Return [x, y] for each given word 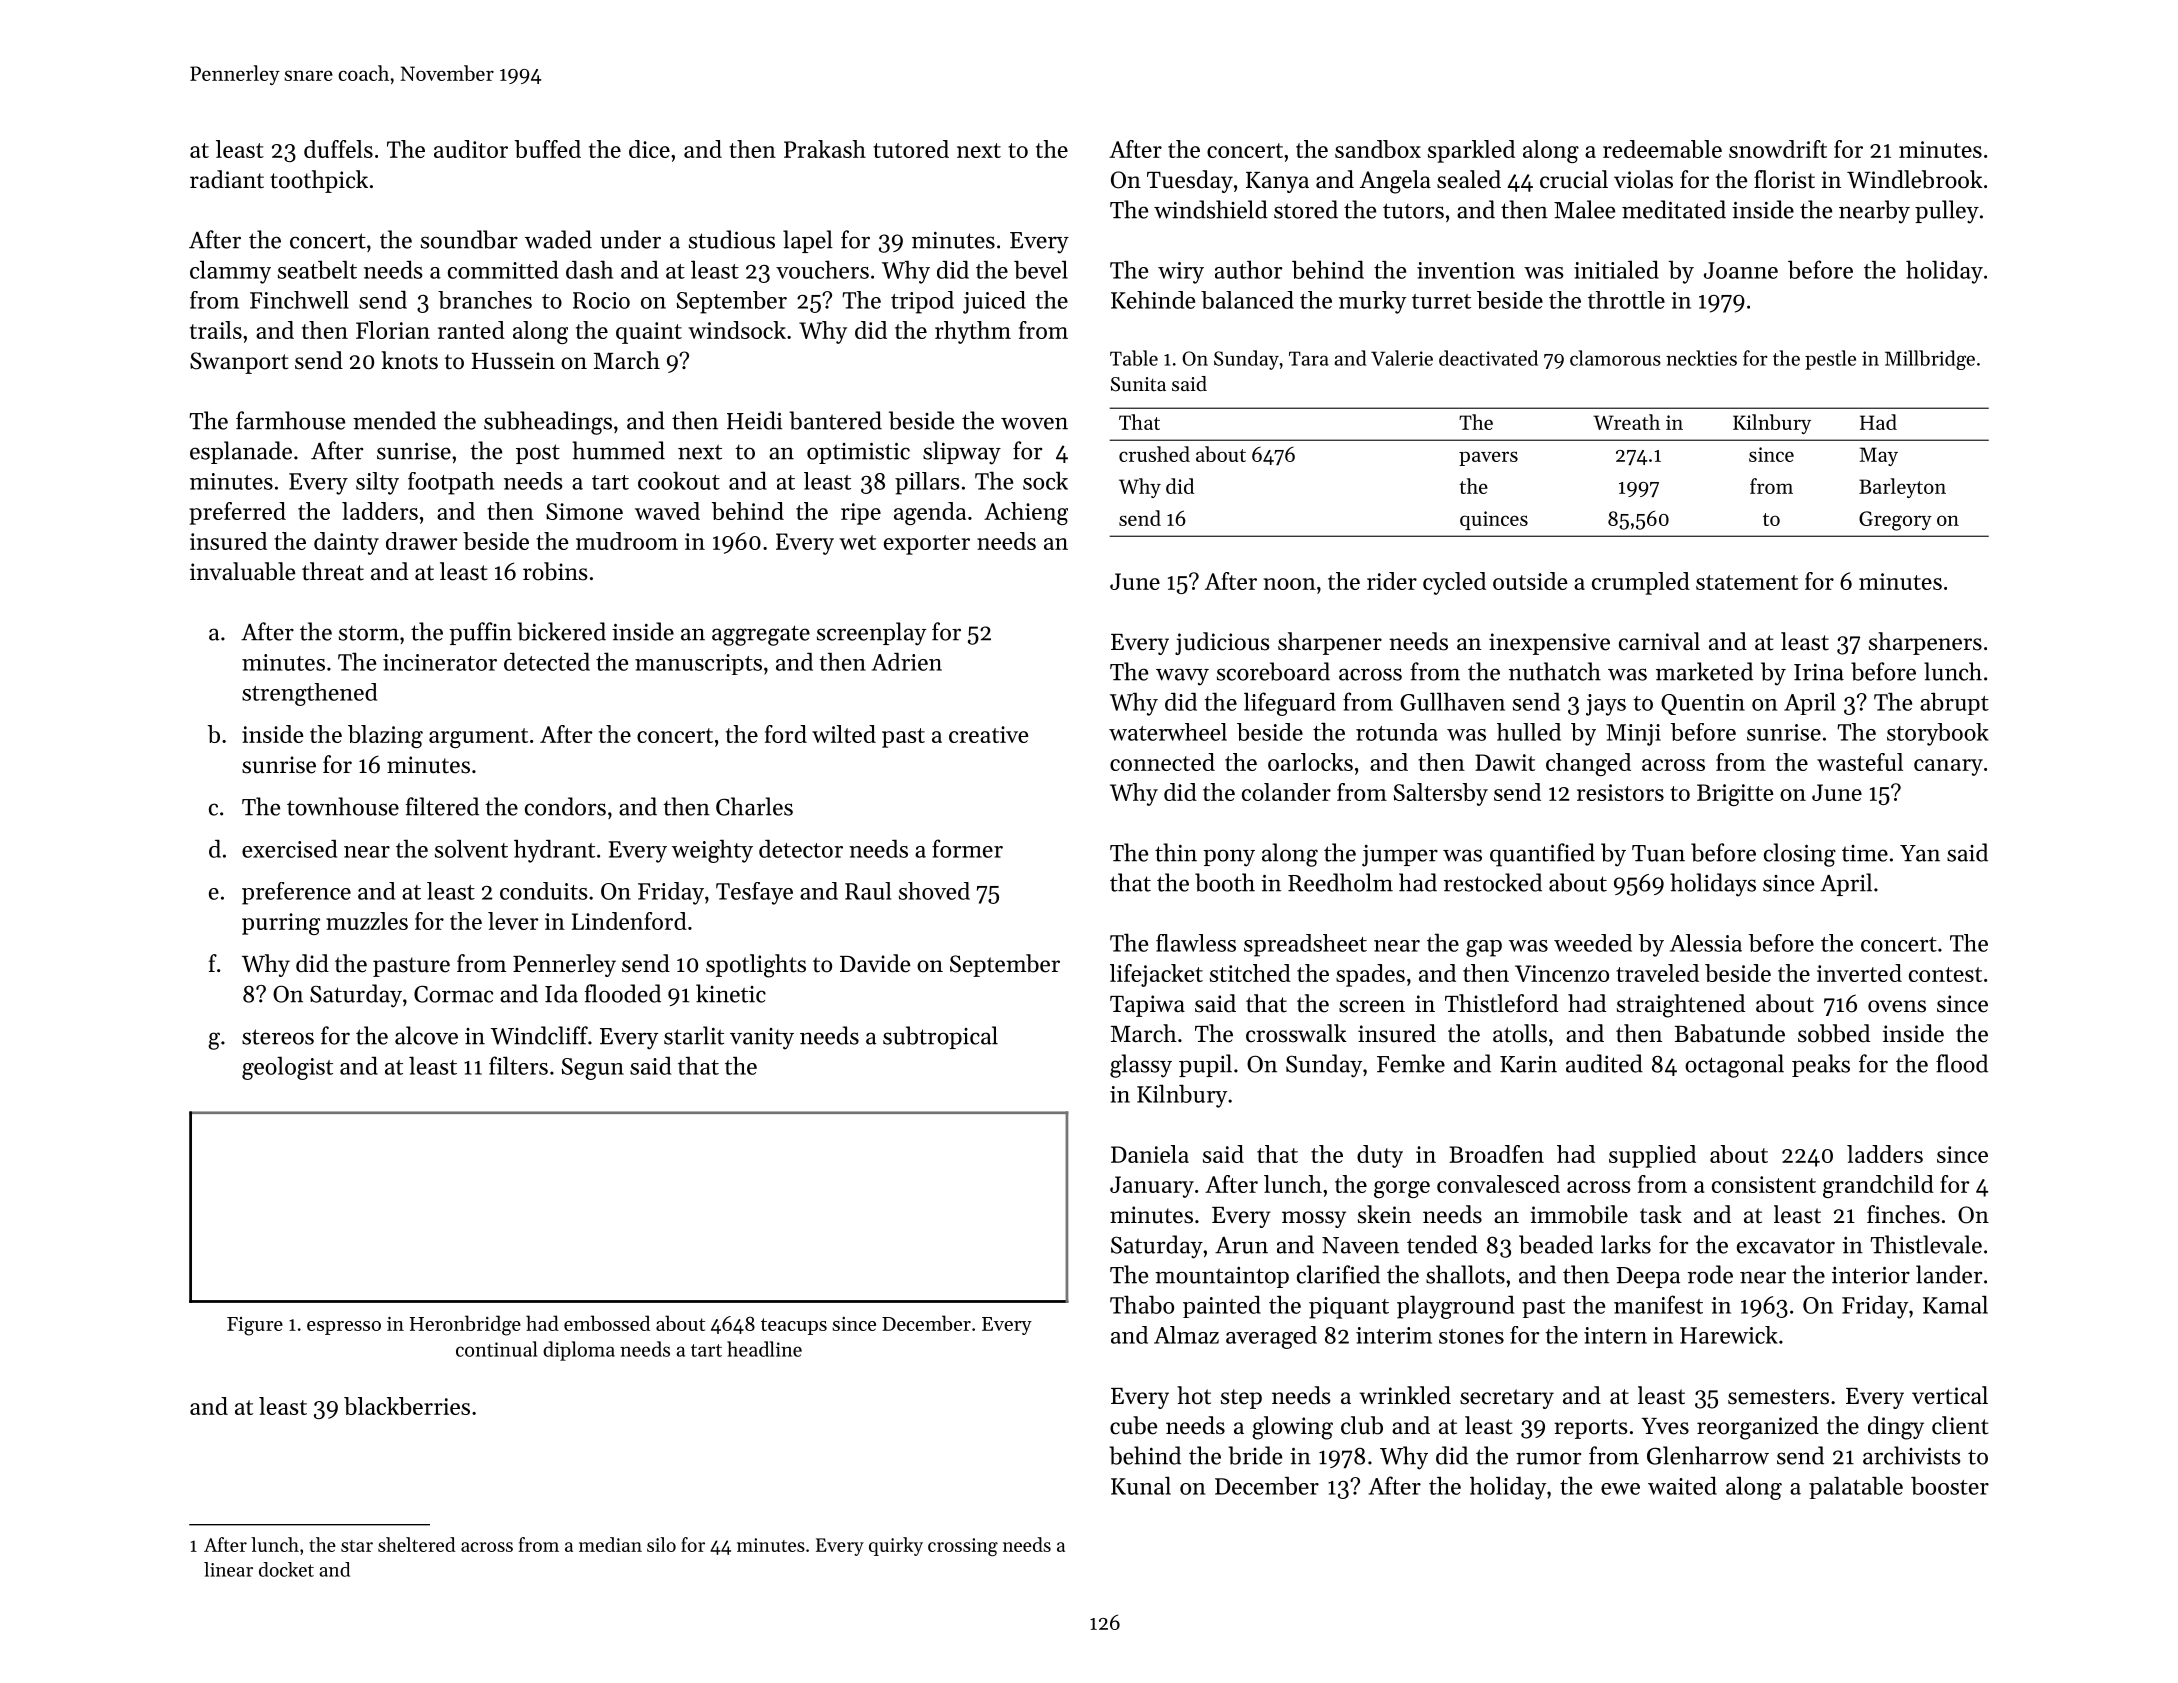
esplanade [241, 452]
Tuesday [1190, 181]
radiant [227, 179]
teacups [794, 1326]
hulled [1529, 732]
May [1879, 456]
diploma [579, 1351]
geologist [287, 1068]
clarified [1338, 1274]
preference [296, 893]
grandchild [1878, 1186]
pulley [1947, 212]
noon [1290, 584]
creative [988, 734]
